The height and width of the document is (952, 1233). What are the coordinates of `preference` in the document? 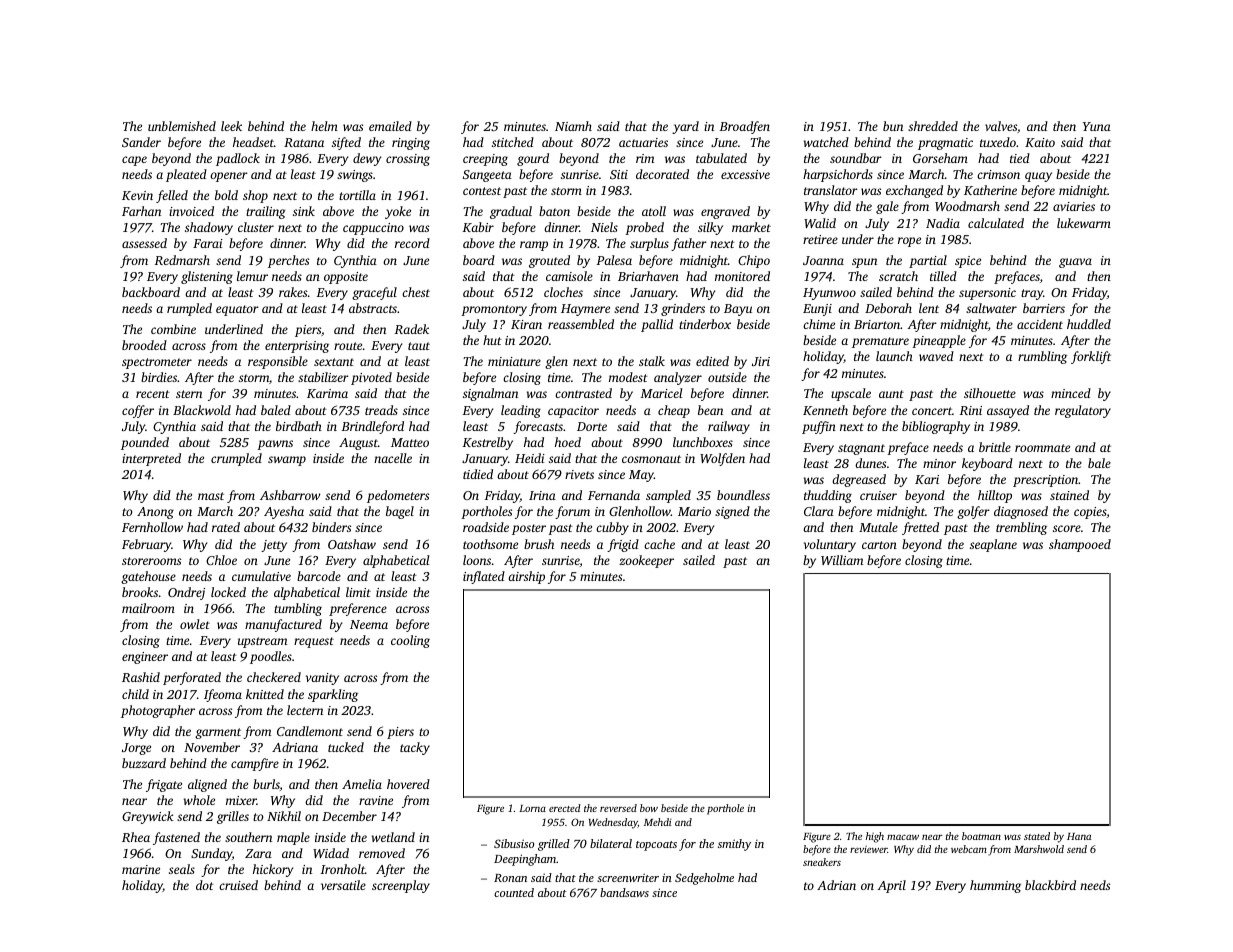 It's located at (358, 609).
